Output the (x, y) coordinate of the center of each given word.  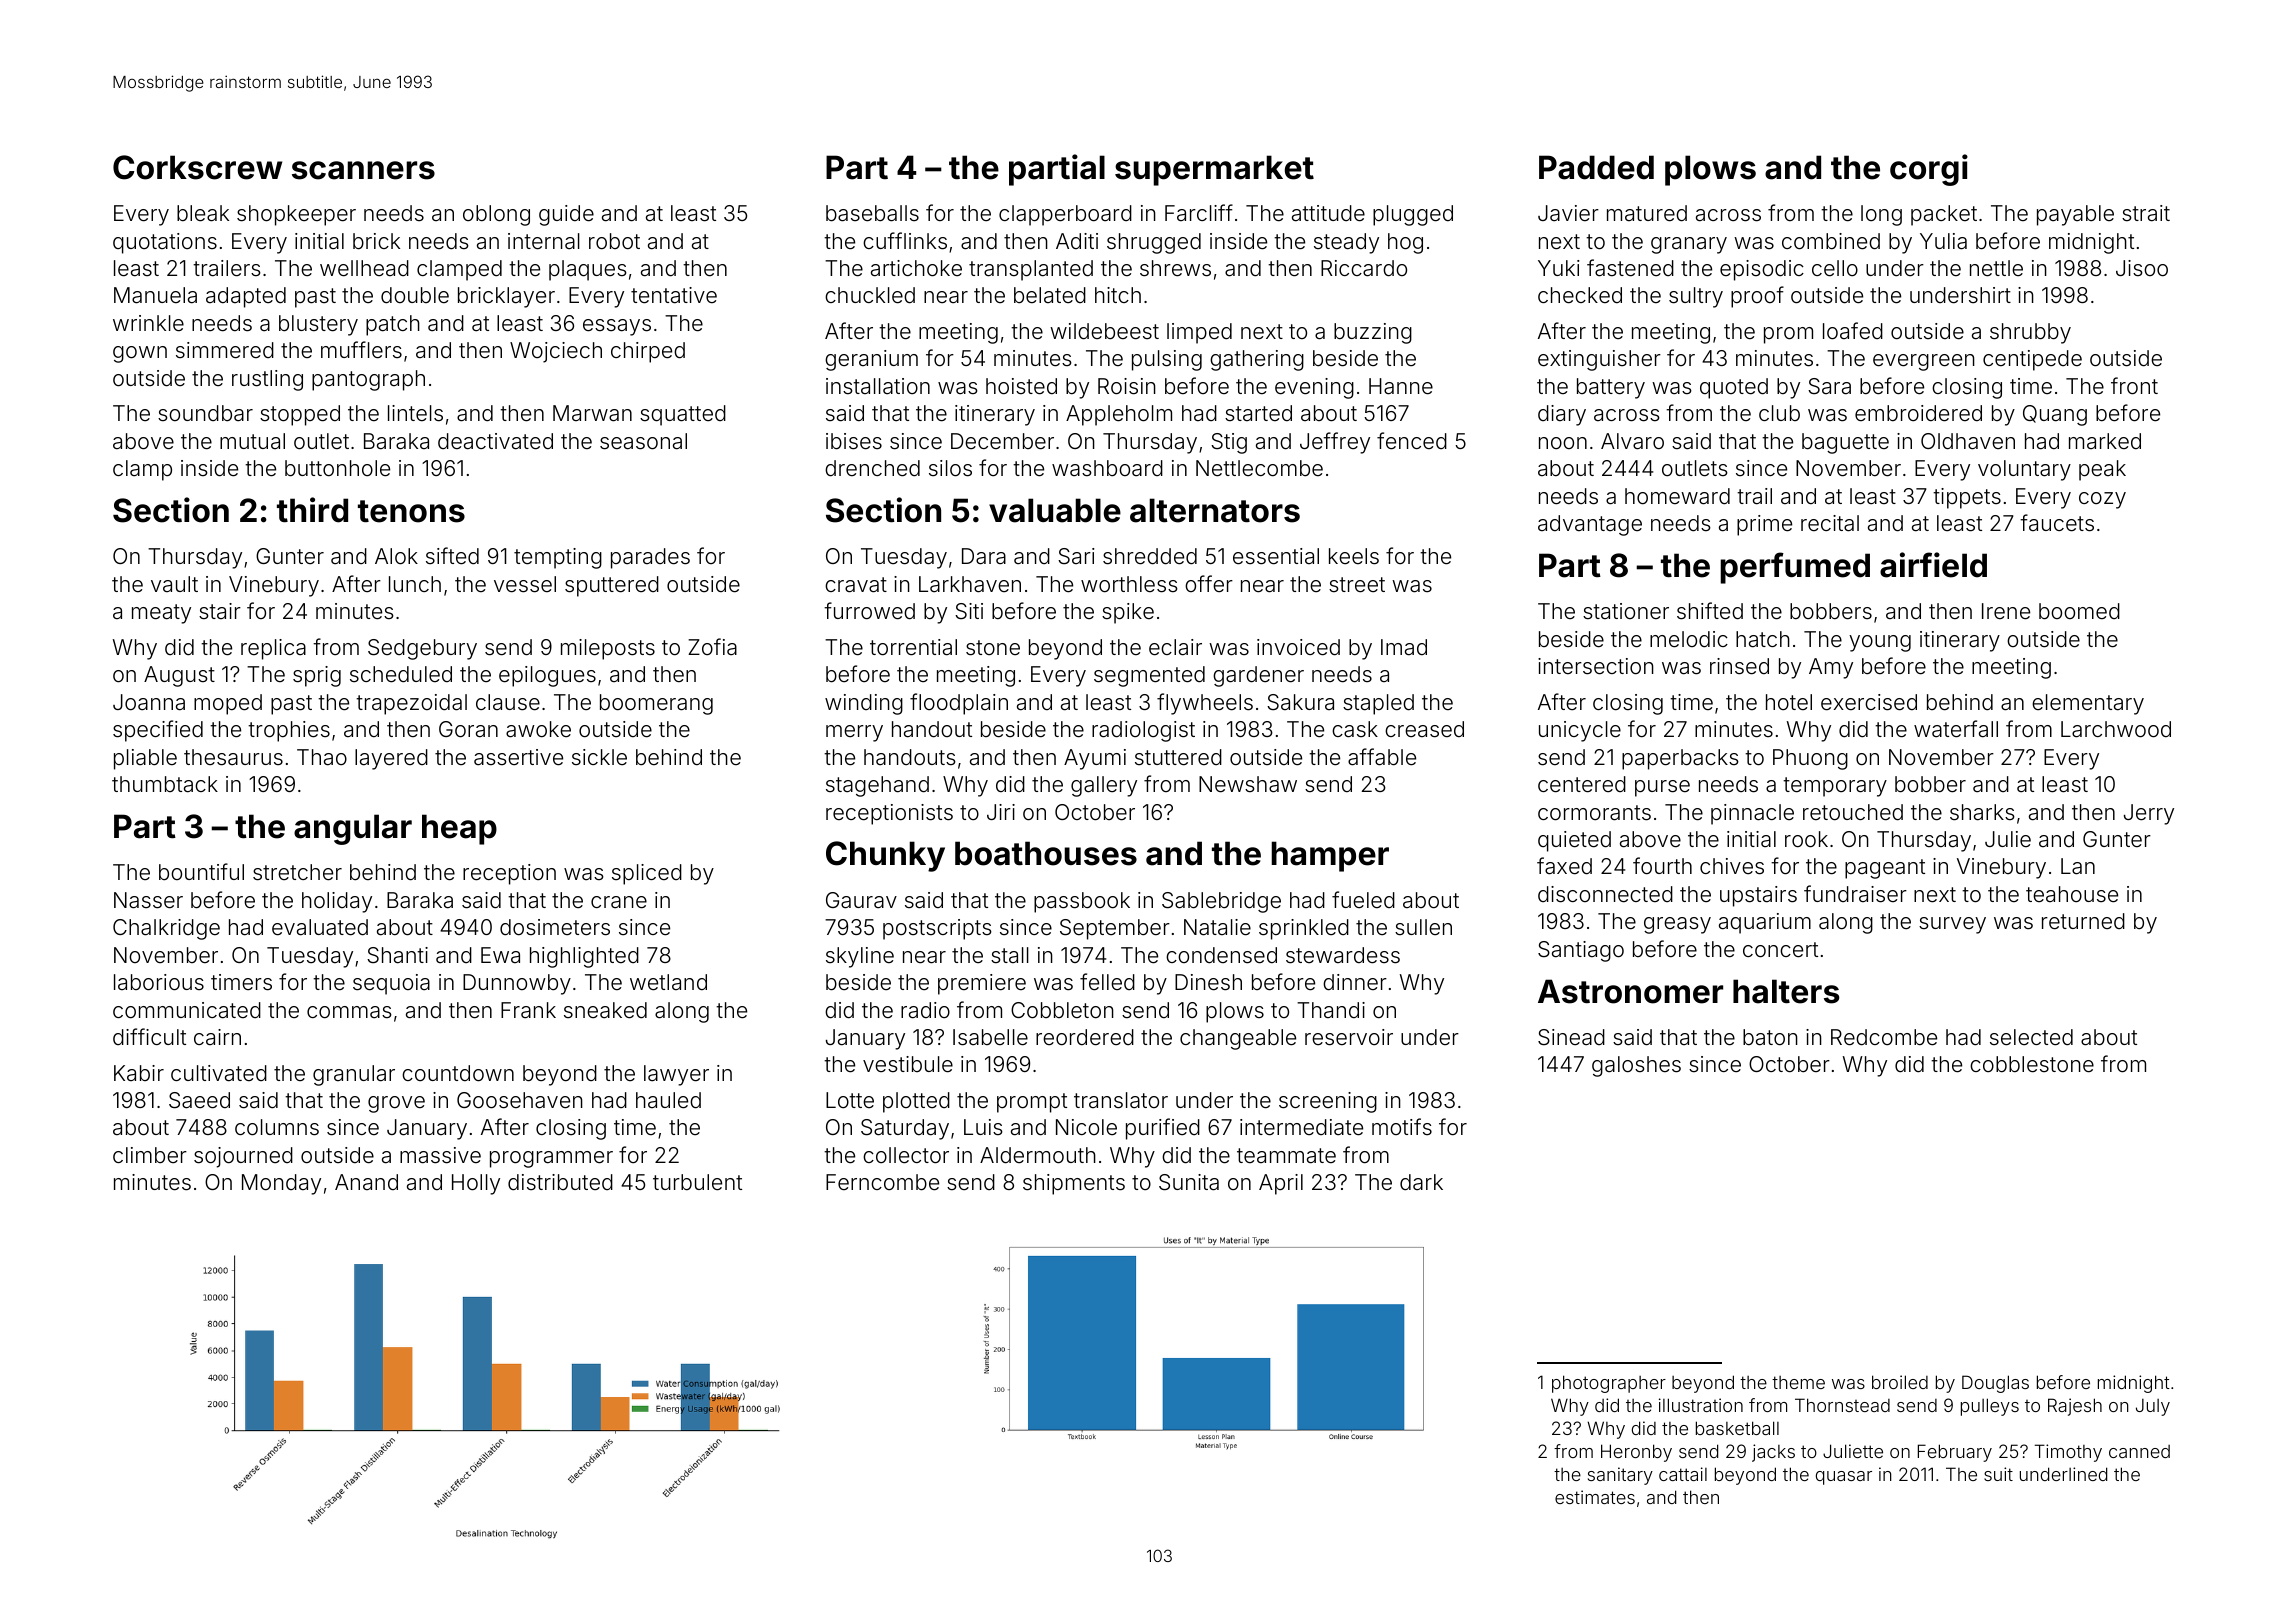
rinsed (1739, 666)
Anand (366, 1182)
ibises (854, 441)
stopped (300, 415)
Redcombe (1884, 1037)
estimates (1595, 1497)
